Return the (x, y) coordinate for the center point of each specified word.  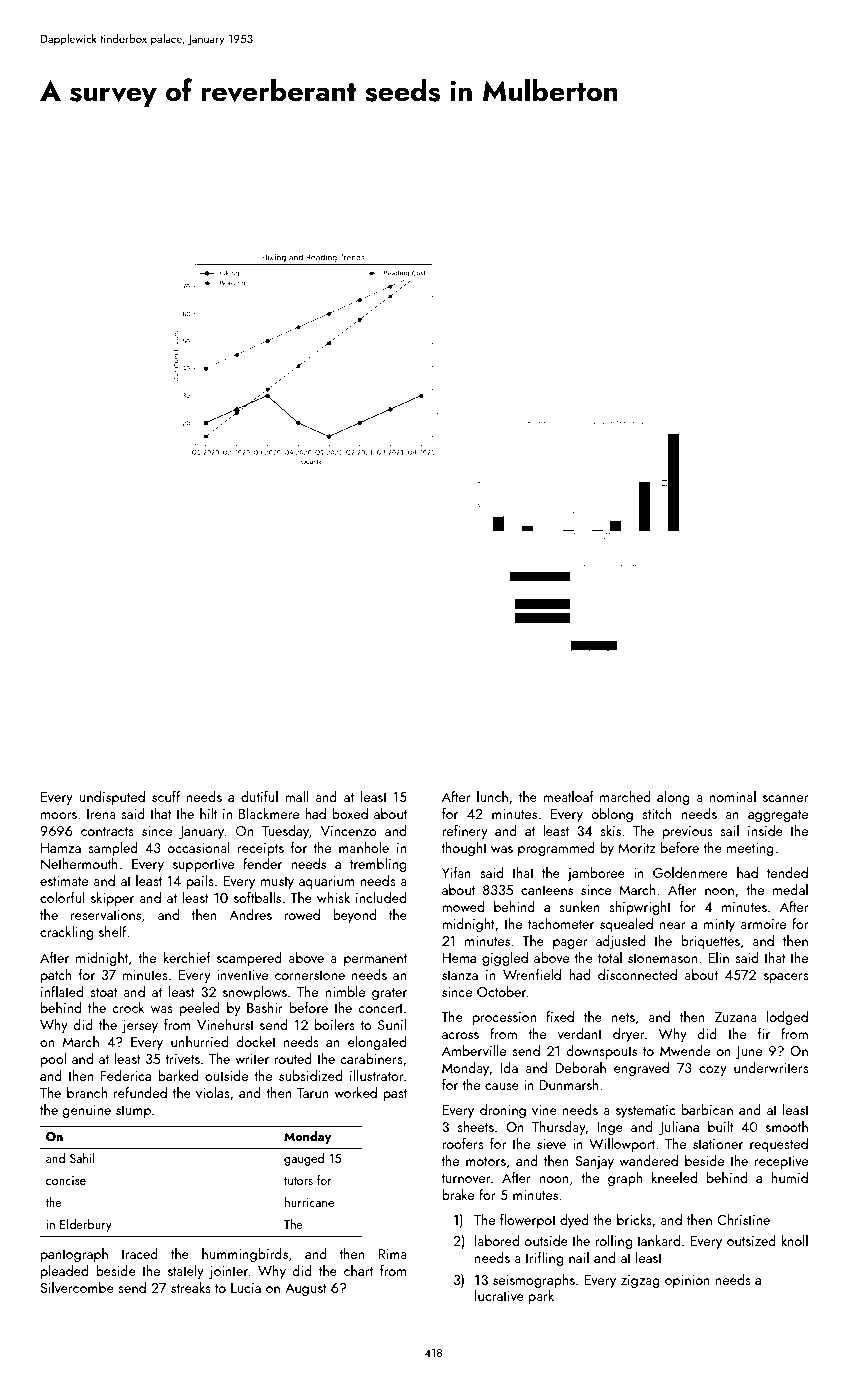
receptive (781, 1162)
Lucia (246, 1288)
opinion (687, 1281)
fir (764, 1033)
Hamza (61, 848)
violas (213, 1092)
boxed (350, 813)
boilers (335, 1024)
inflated (62, 991)
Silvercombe (77, 1287)
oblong (612, 815)
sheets (475, 1126)
